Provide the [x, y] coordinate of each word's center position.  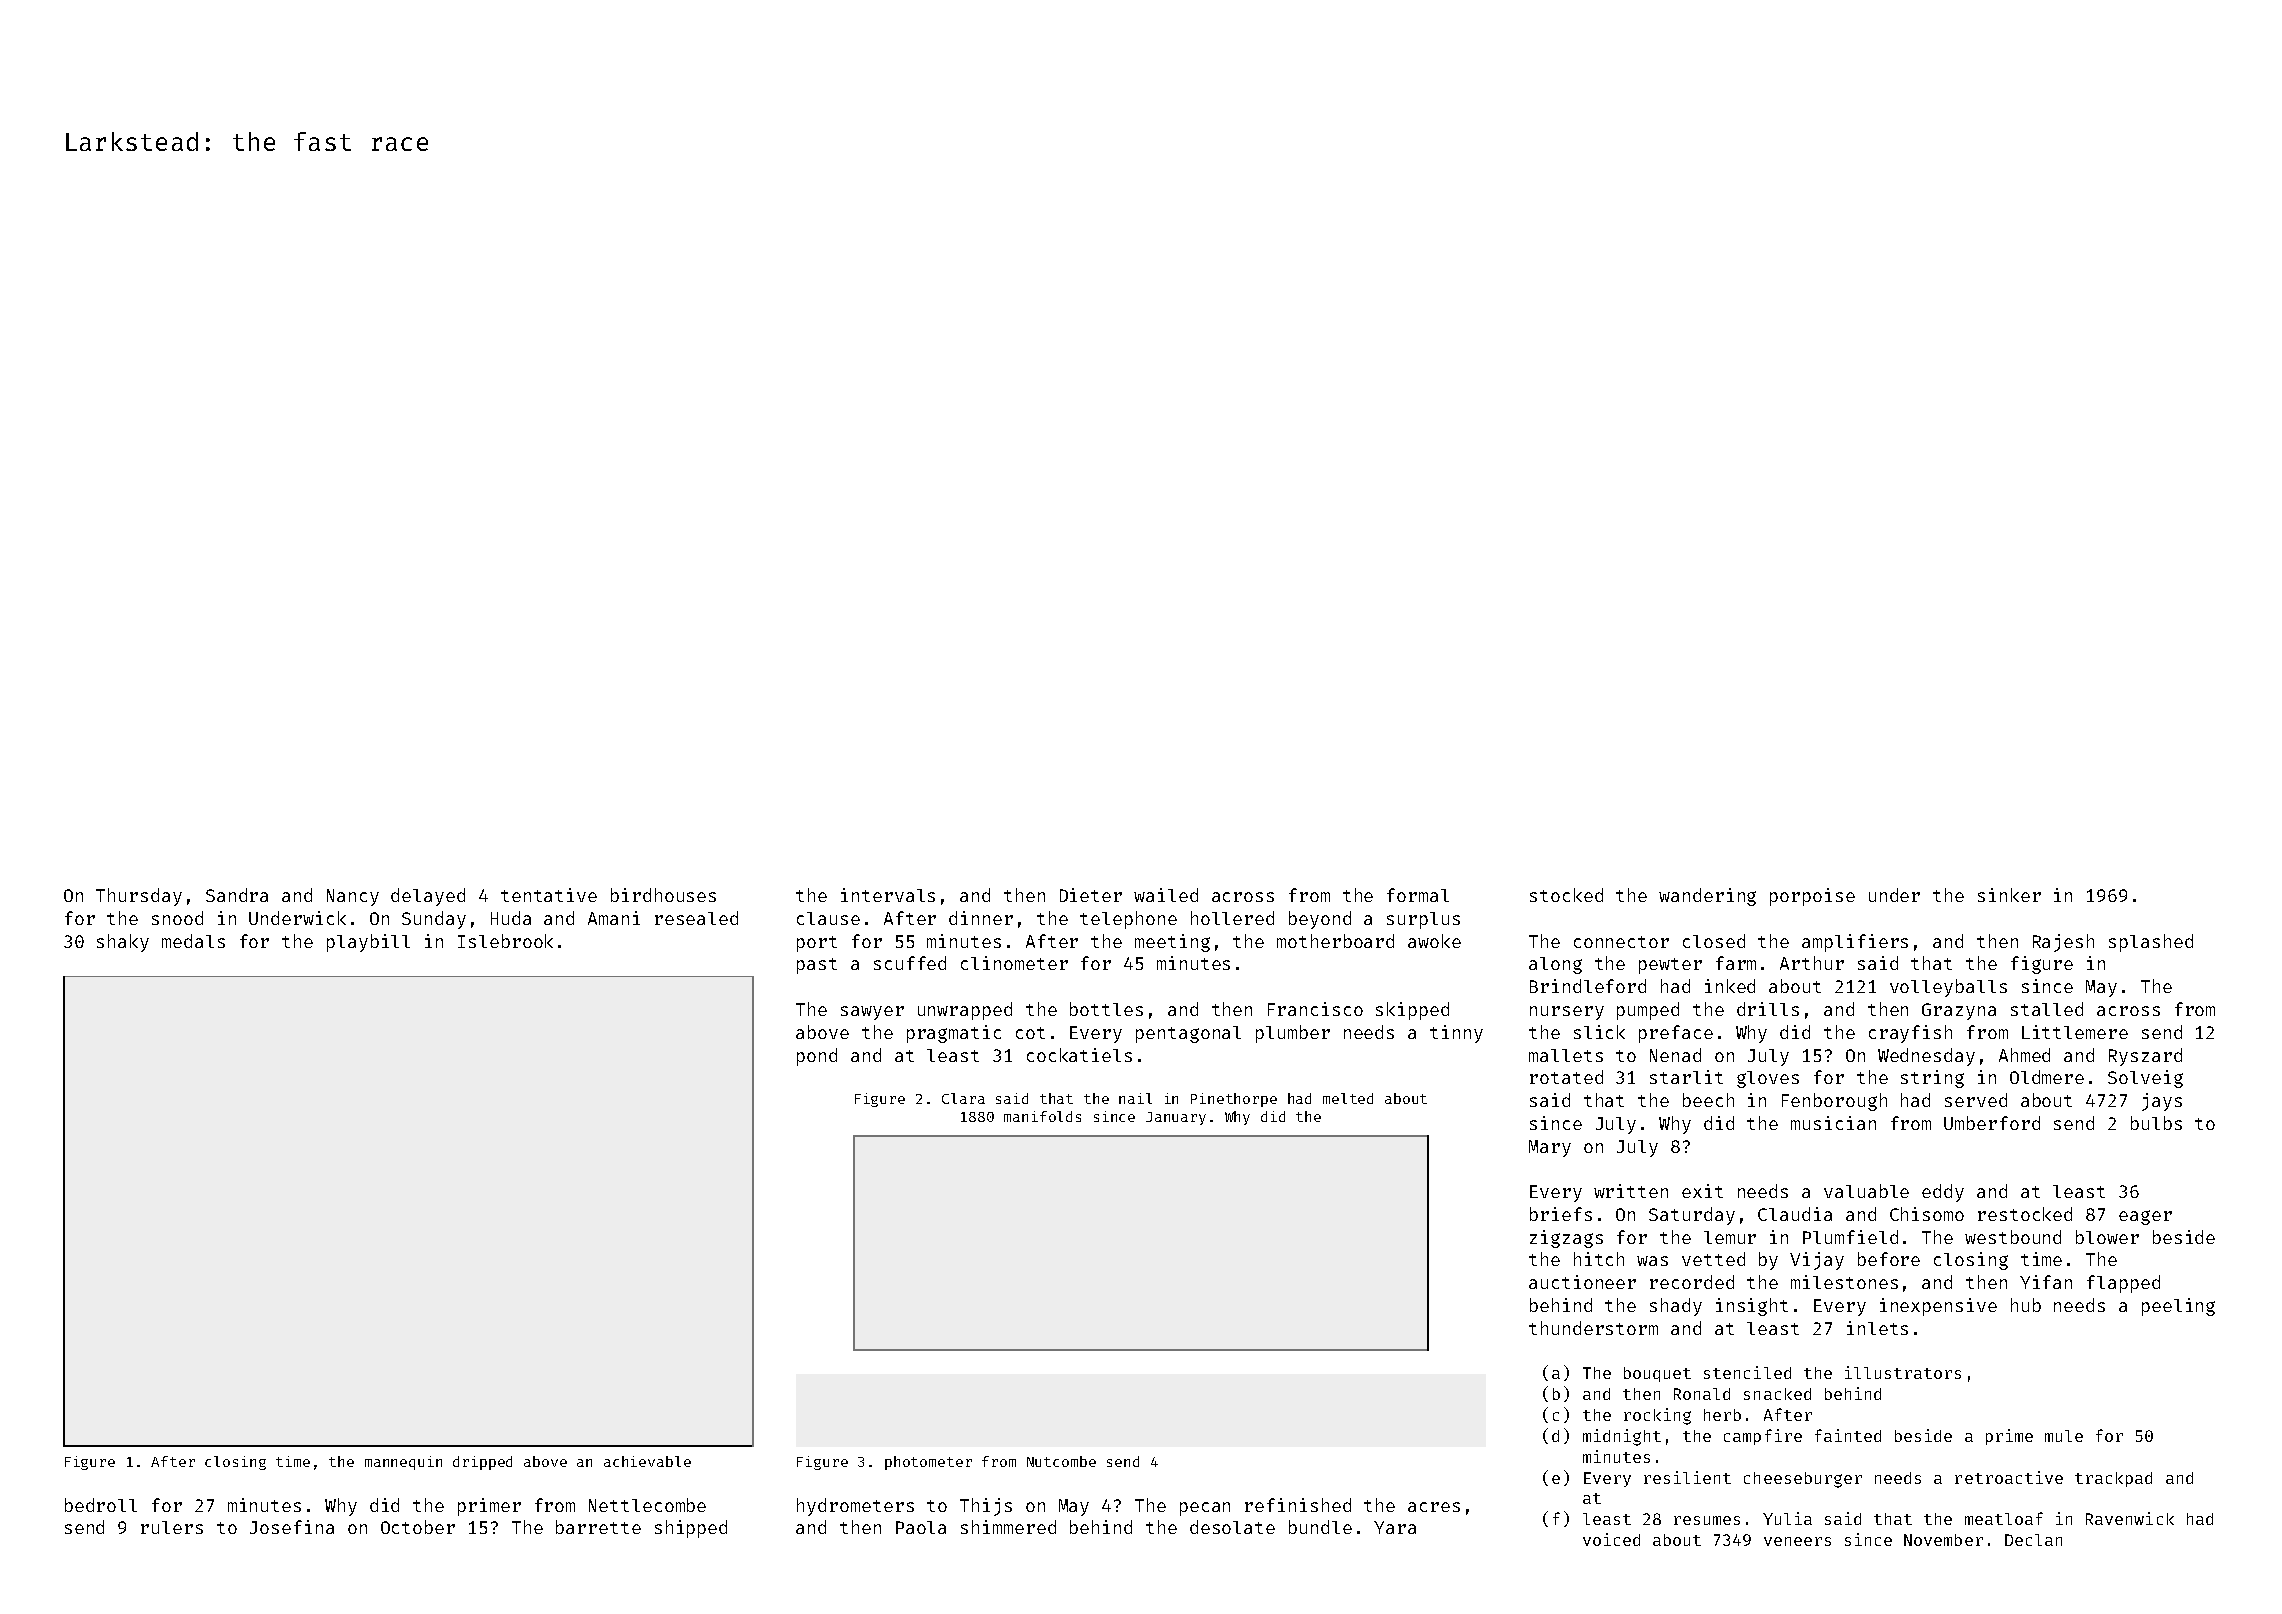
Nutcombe [1061, 1461]
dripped [482, 1463]
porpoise [1812, 897]
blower [2107, 1237]
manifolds [1042, 1116]
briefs [1561, 1214]
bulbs [2156, 1123]
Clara [963, 1098]
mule [2064, 1436]
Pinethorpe [1234, 1100]
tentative [549, 895]
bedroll [101, 1505]
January [1176, 1118]
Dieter [1091, 895]
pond [817, 1057]
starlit [1686, 1077]
